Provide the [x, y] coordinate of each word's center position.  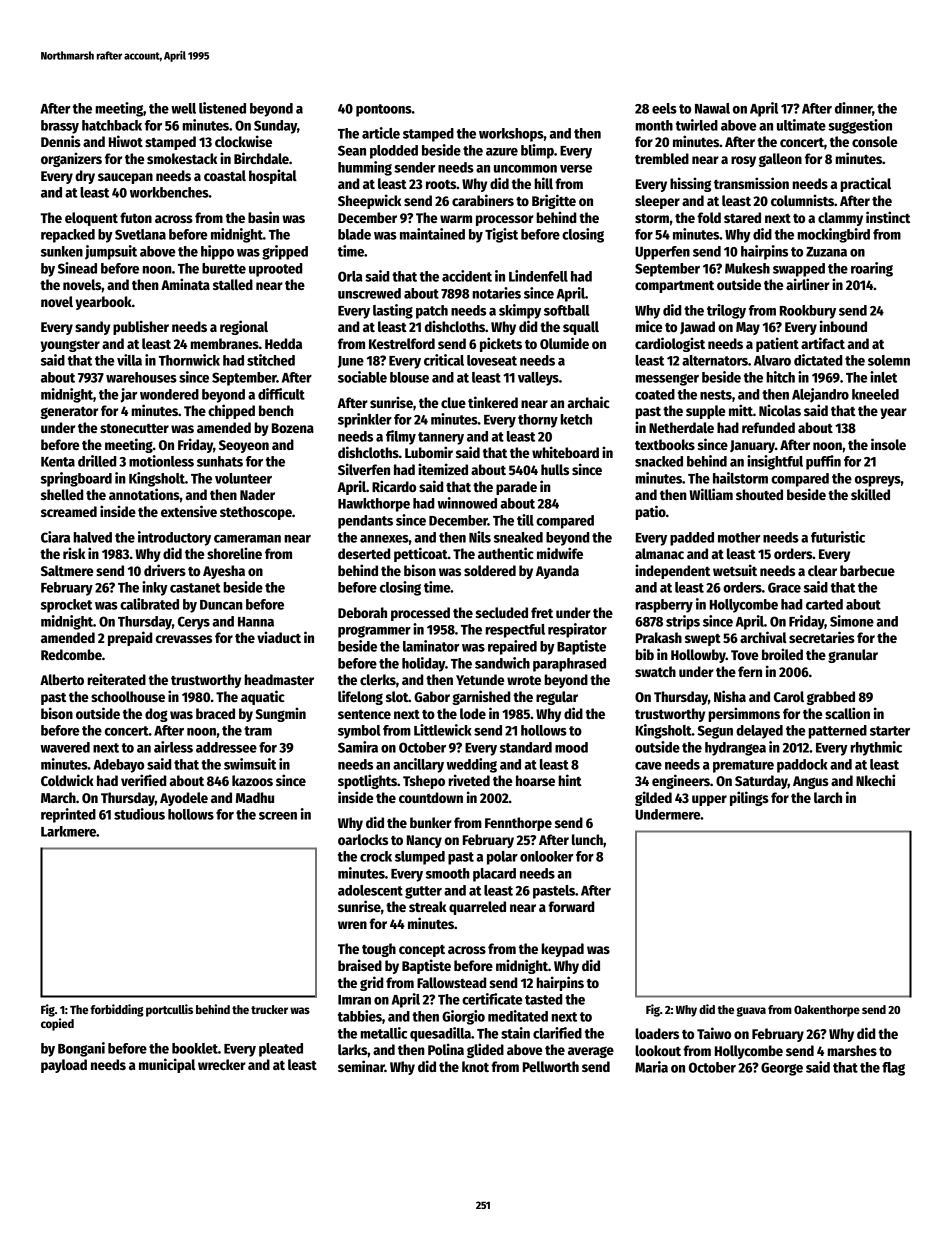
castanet [195, 588]
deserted [364, 553]
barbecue [867, 570]
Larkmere [68, 831]
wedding [472, 765]
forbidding [117, 1010]
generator [69, 413]
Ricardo [394, 486]
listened [222, 108]
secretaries [822, 637]
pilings [749, 798]
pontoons [384, 110]
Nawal [712, 108]
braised [360, 965]
